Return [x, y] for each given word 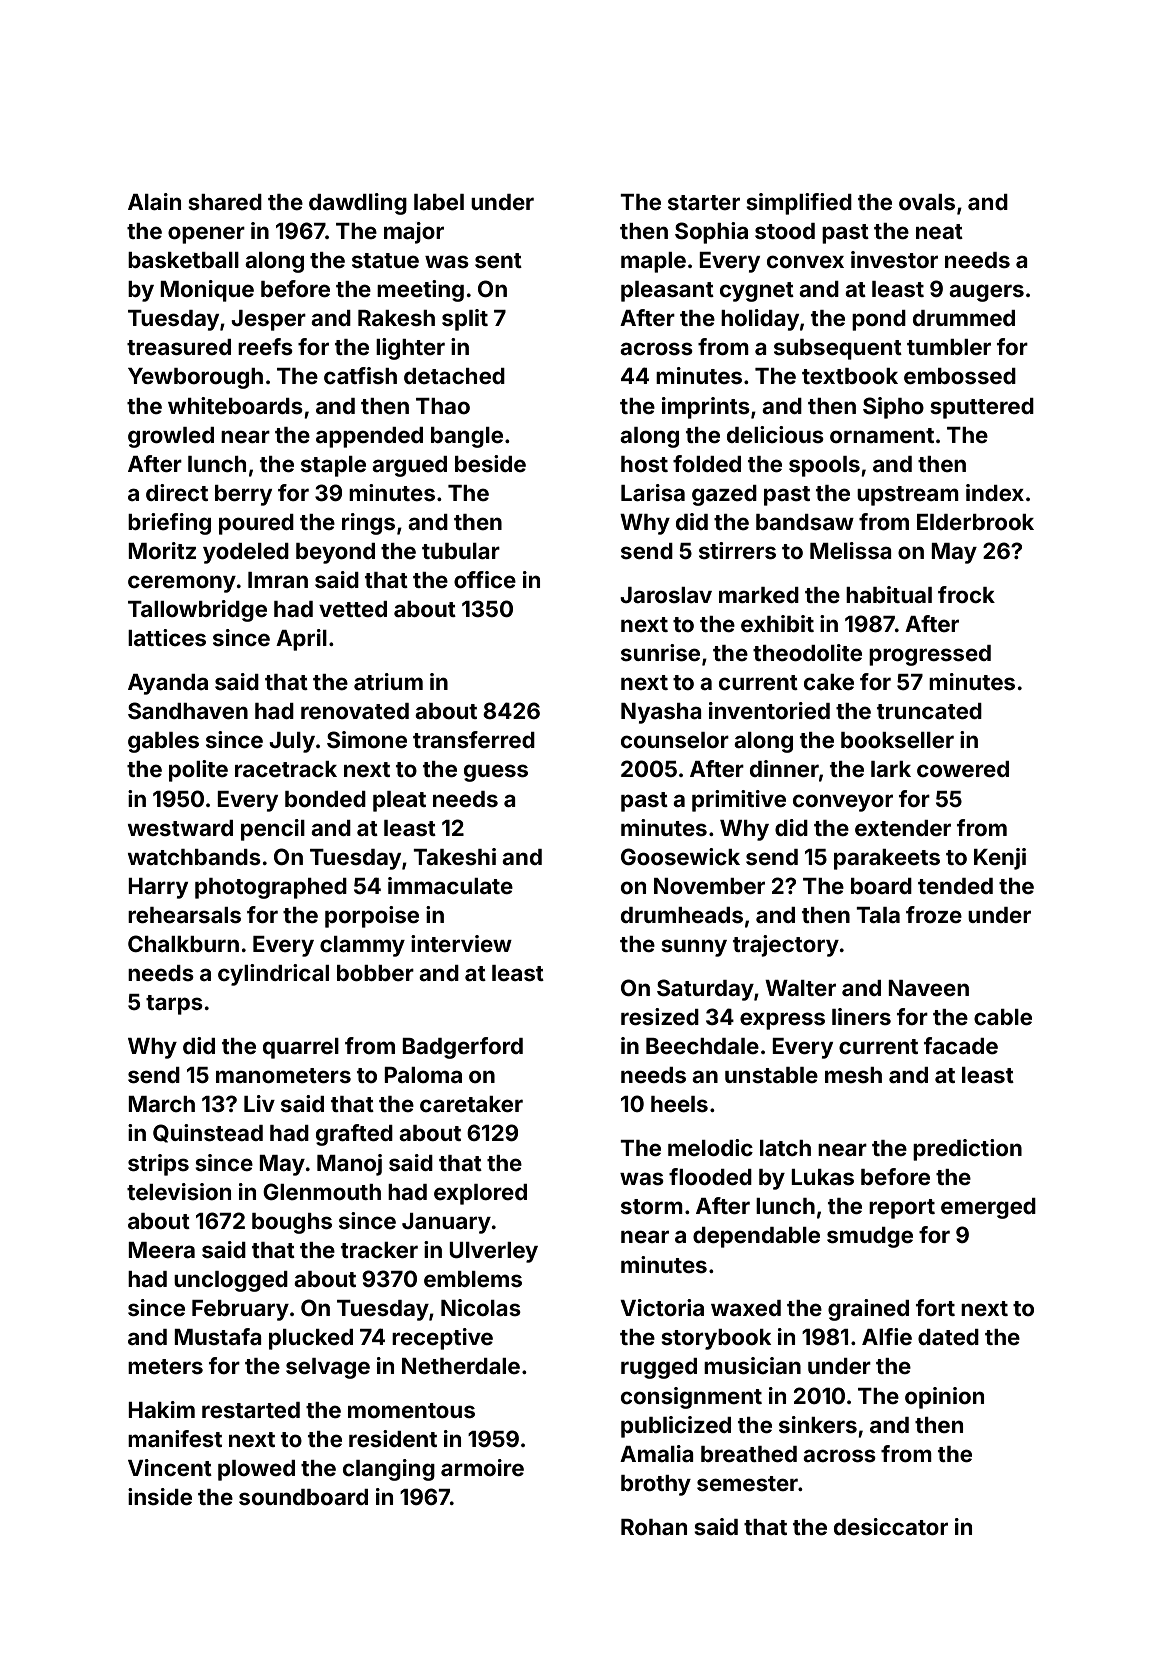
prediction [967, 1150]
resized [660, 1016]
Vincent [170, 1467]
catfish [360, 375]
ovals [927, 202]
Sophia [711, 233]
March [161, 1104]
